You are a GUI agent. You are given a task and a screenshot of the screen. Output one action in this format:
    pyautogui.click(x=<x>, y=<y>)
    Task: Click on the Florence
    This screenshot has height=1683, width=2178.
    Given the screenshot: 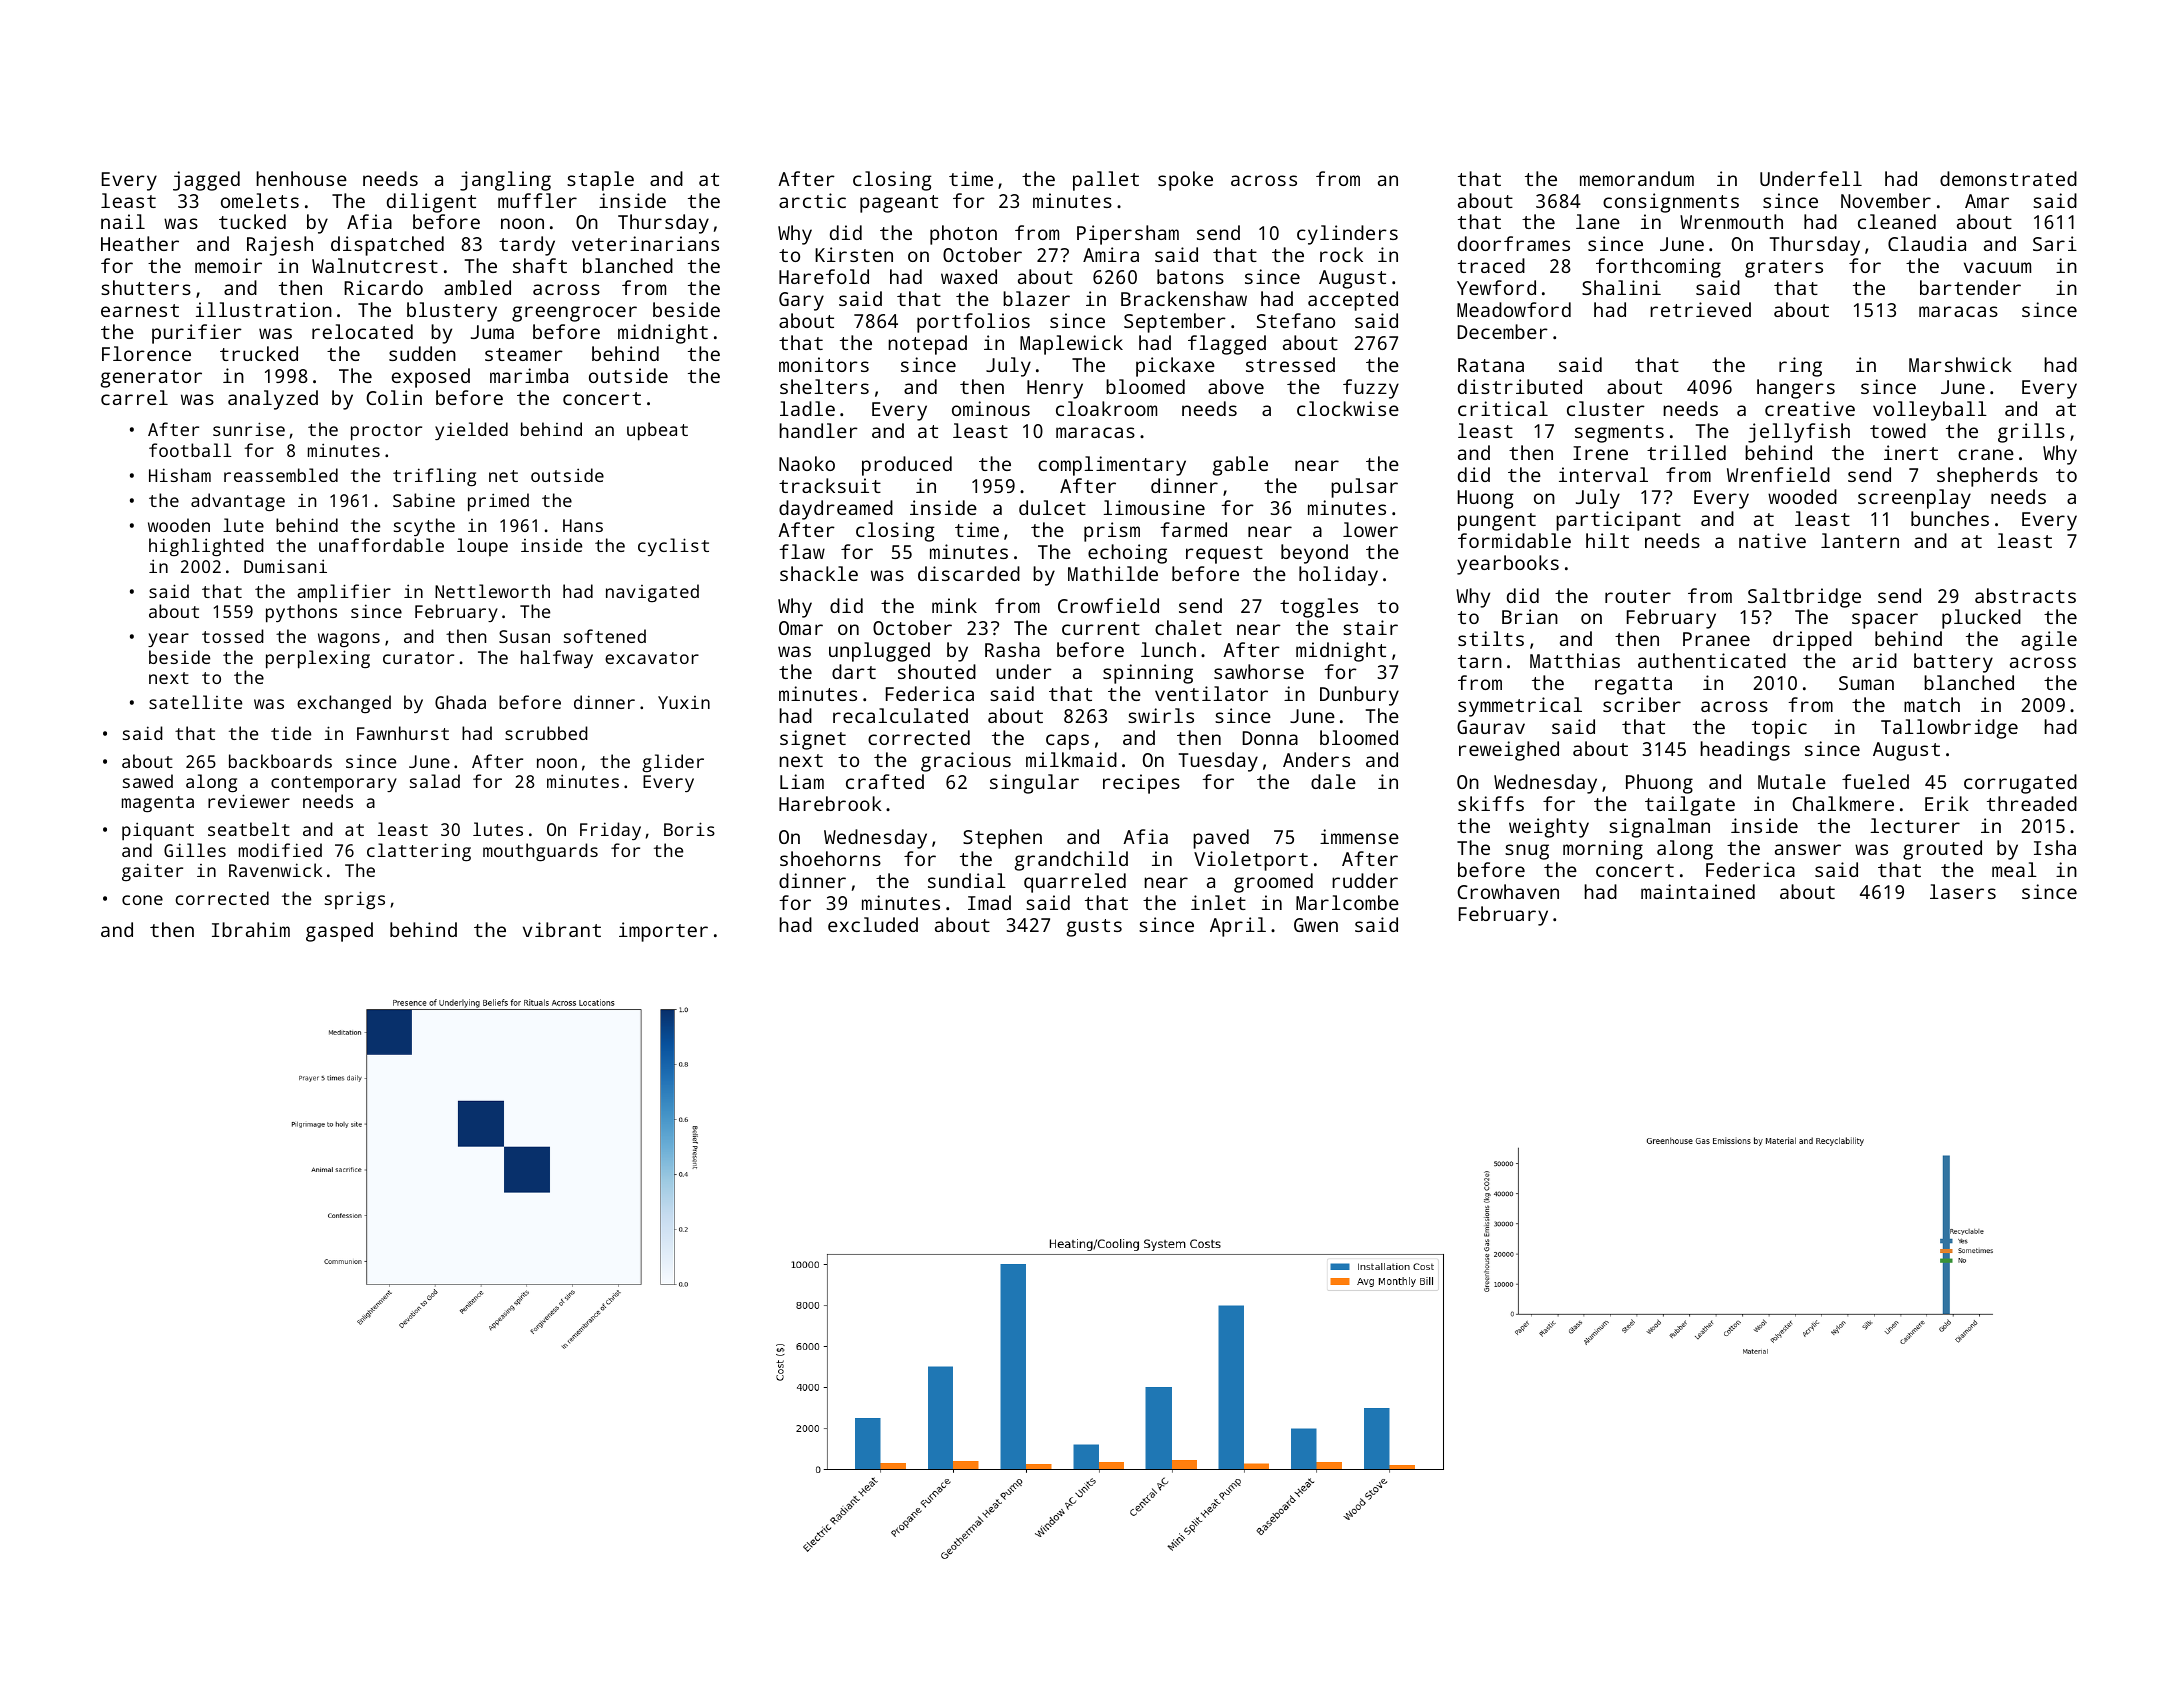 What is the action you would take?
    pyautogui.click(x=146, y=353)
